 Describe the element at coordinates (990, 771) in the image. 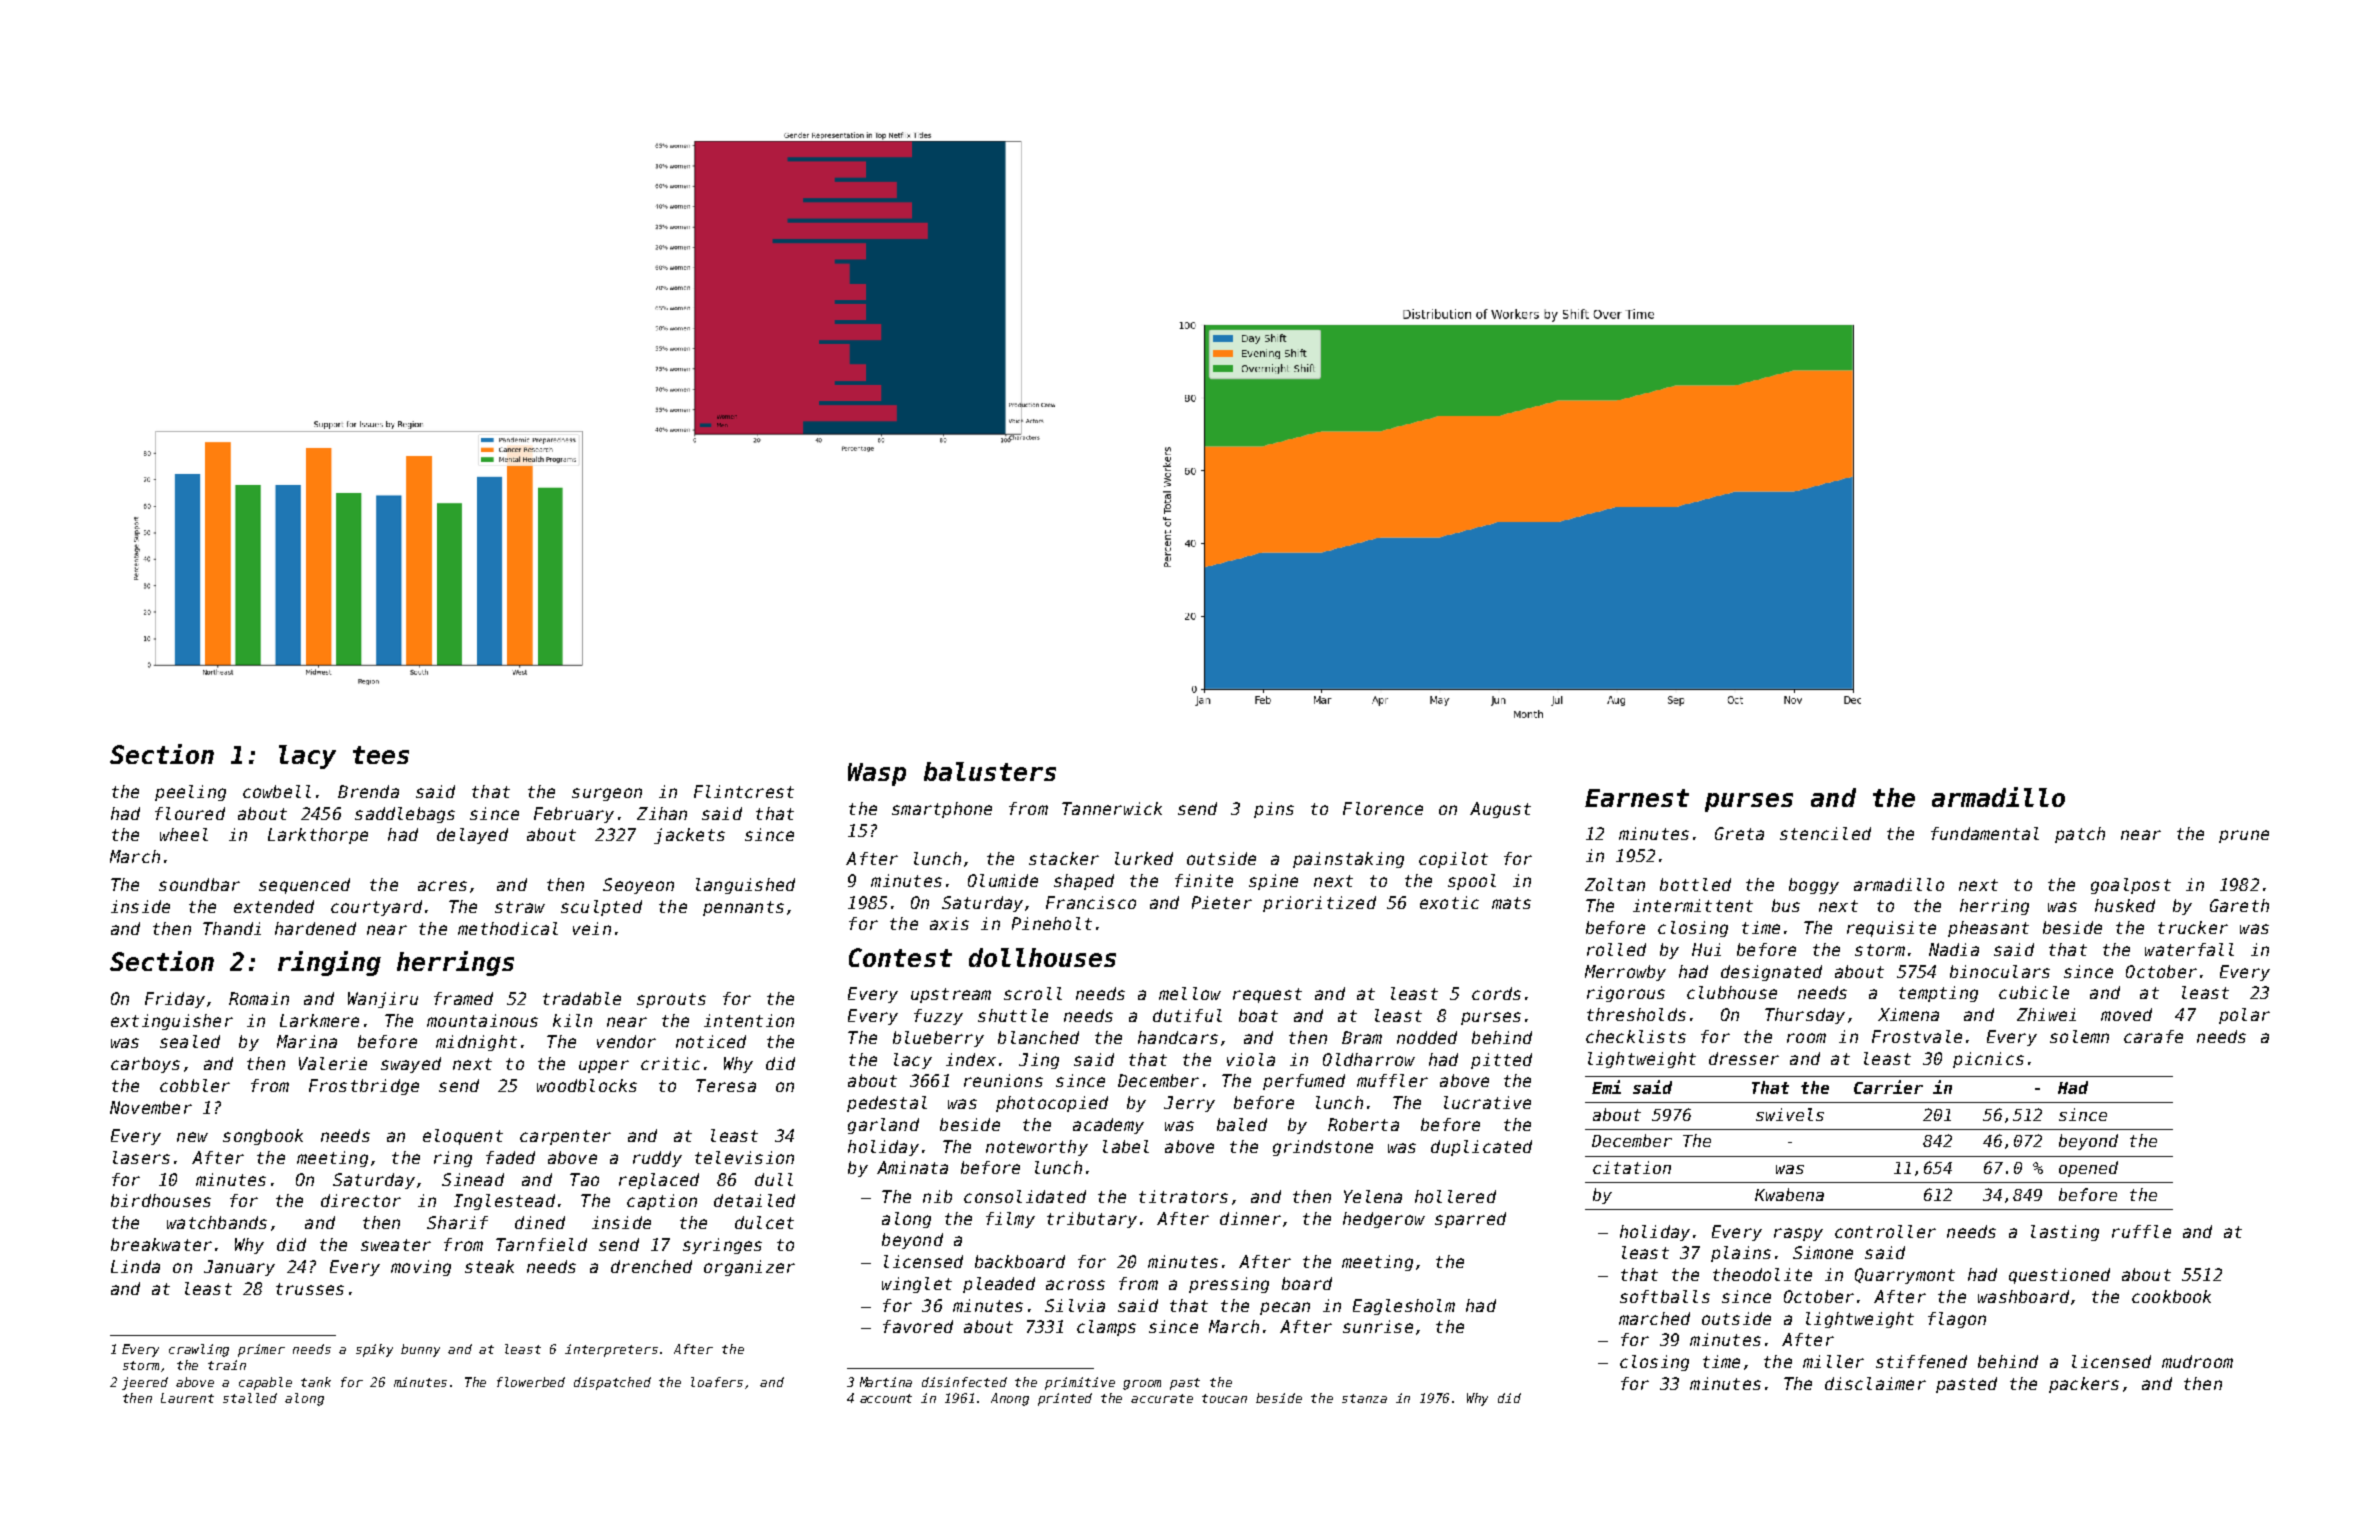

I see `balusters` at that location.
